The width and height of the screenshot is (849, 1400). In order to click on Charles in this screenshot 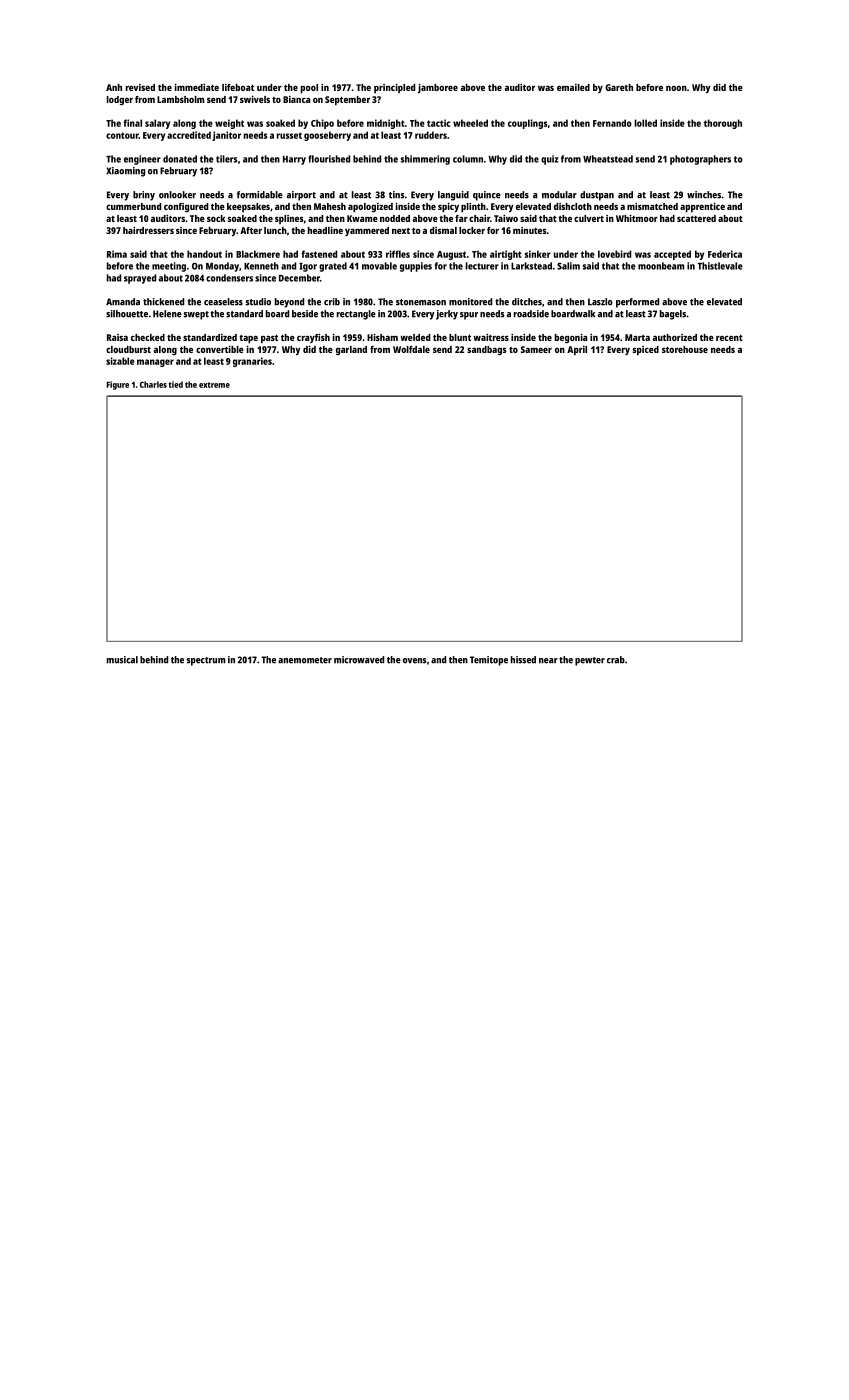, I will do `click(153, 384)`.
